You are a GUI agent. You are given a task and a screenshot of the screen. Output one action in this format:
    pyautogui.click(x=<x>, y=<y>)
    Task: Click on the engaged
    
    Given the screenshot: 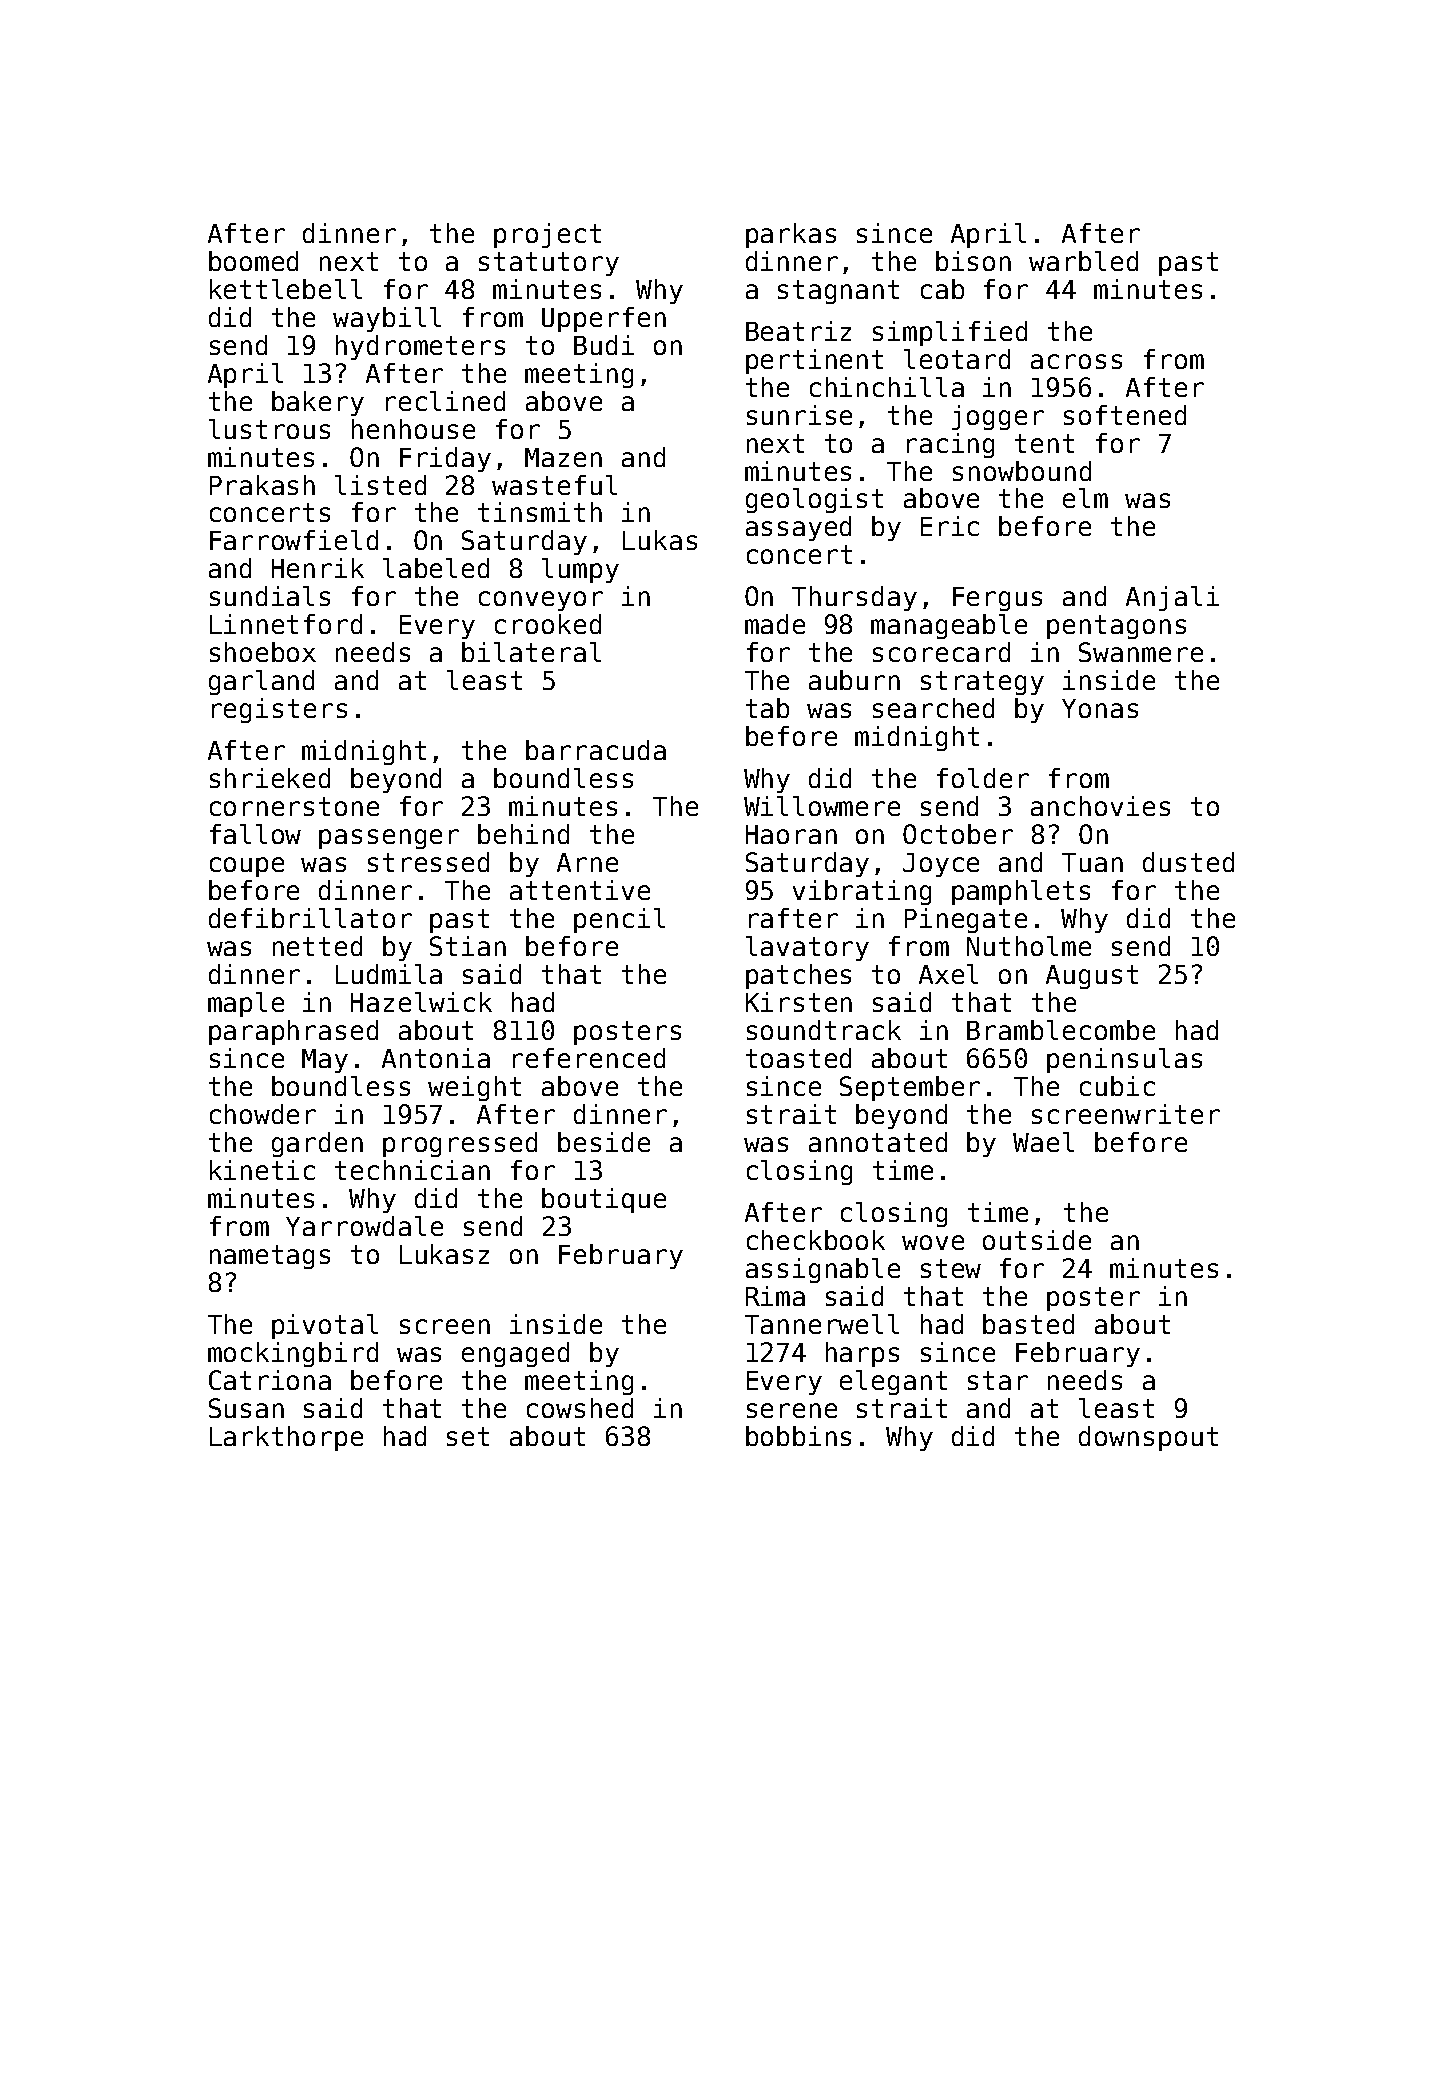 What is the action you would take?
    pyautogui.click(x=515, y=1354)
